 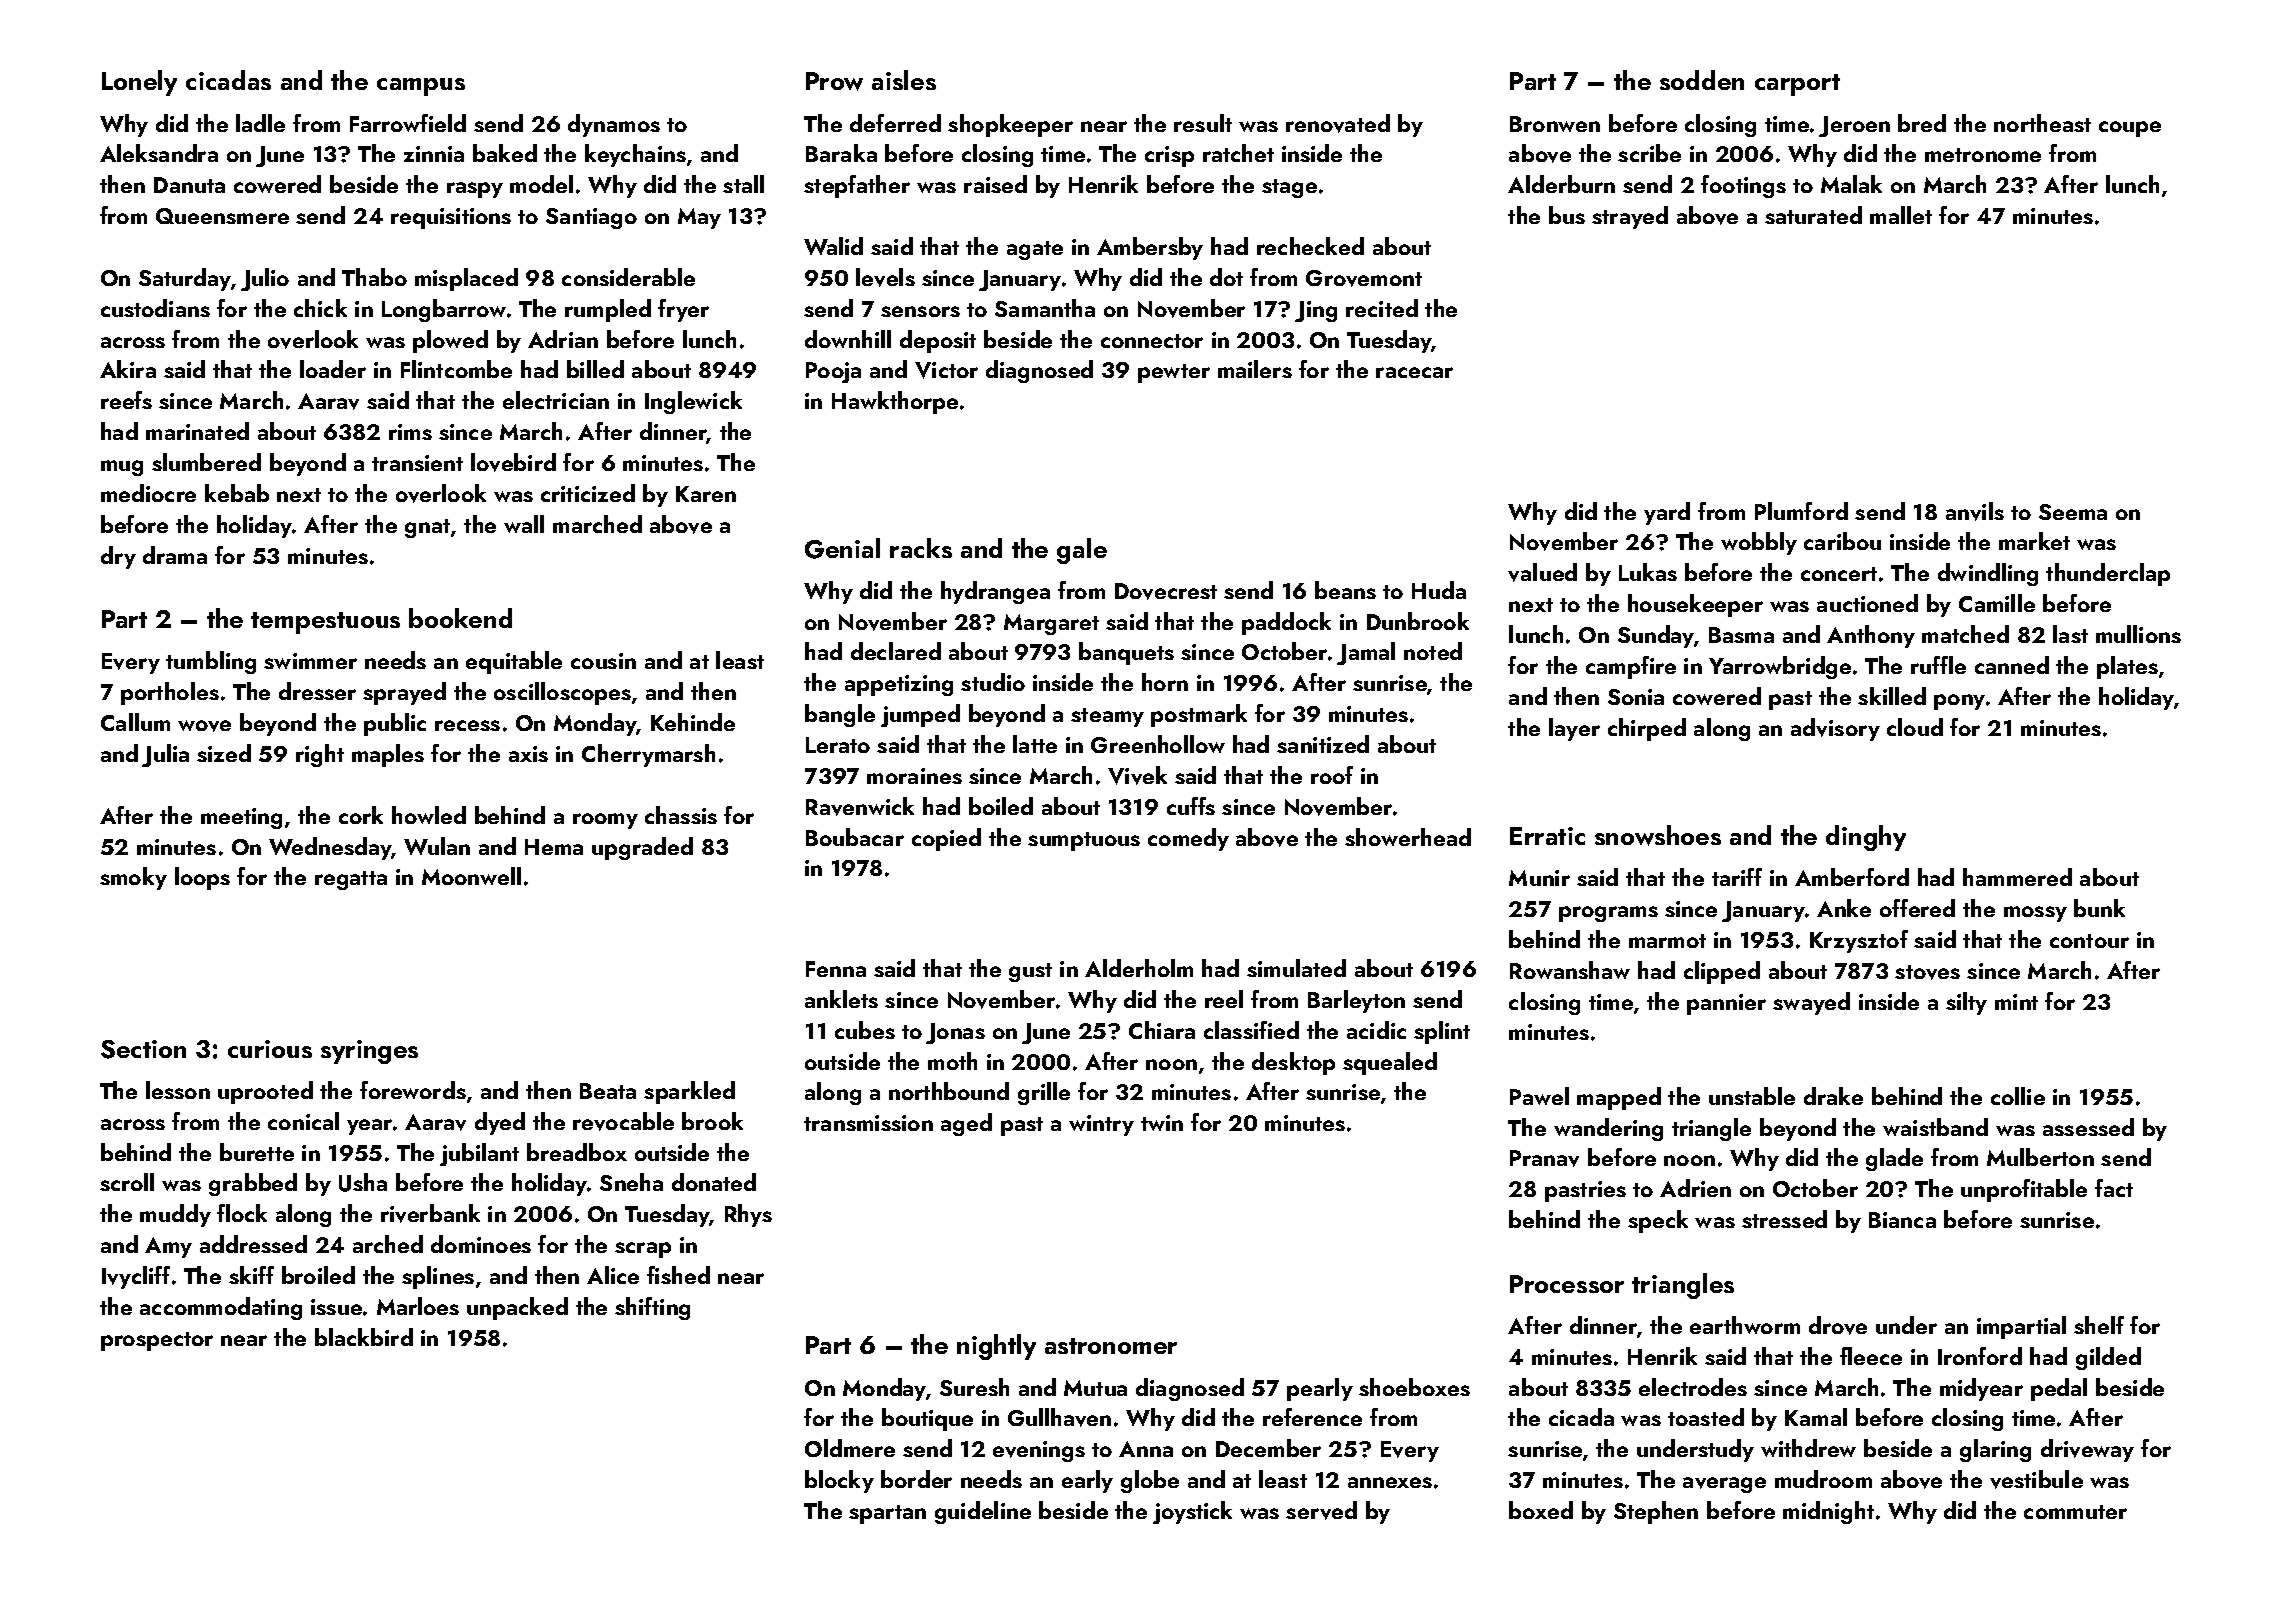 I want to click on dot, so click(x=1226, y=277).
